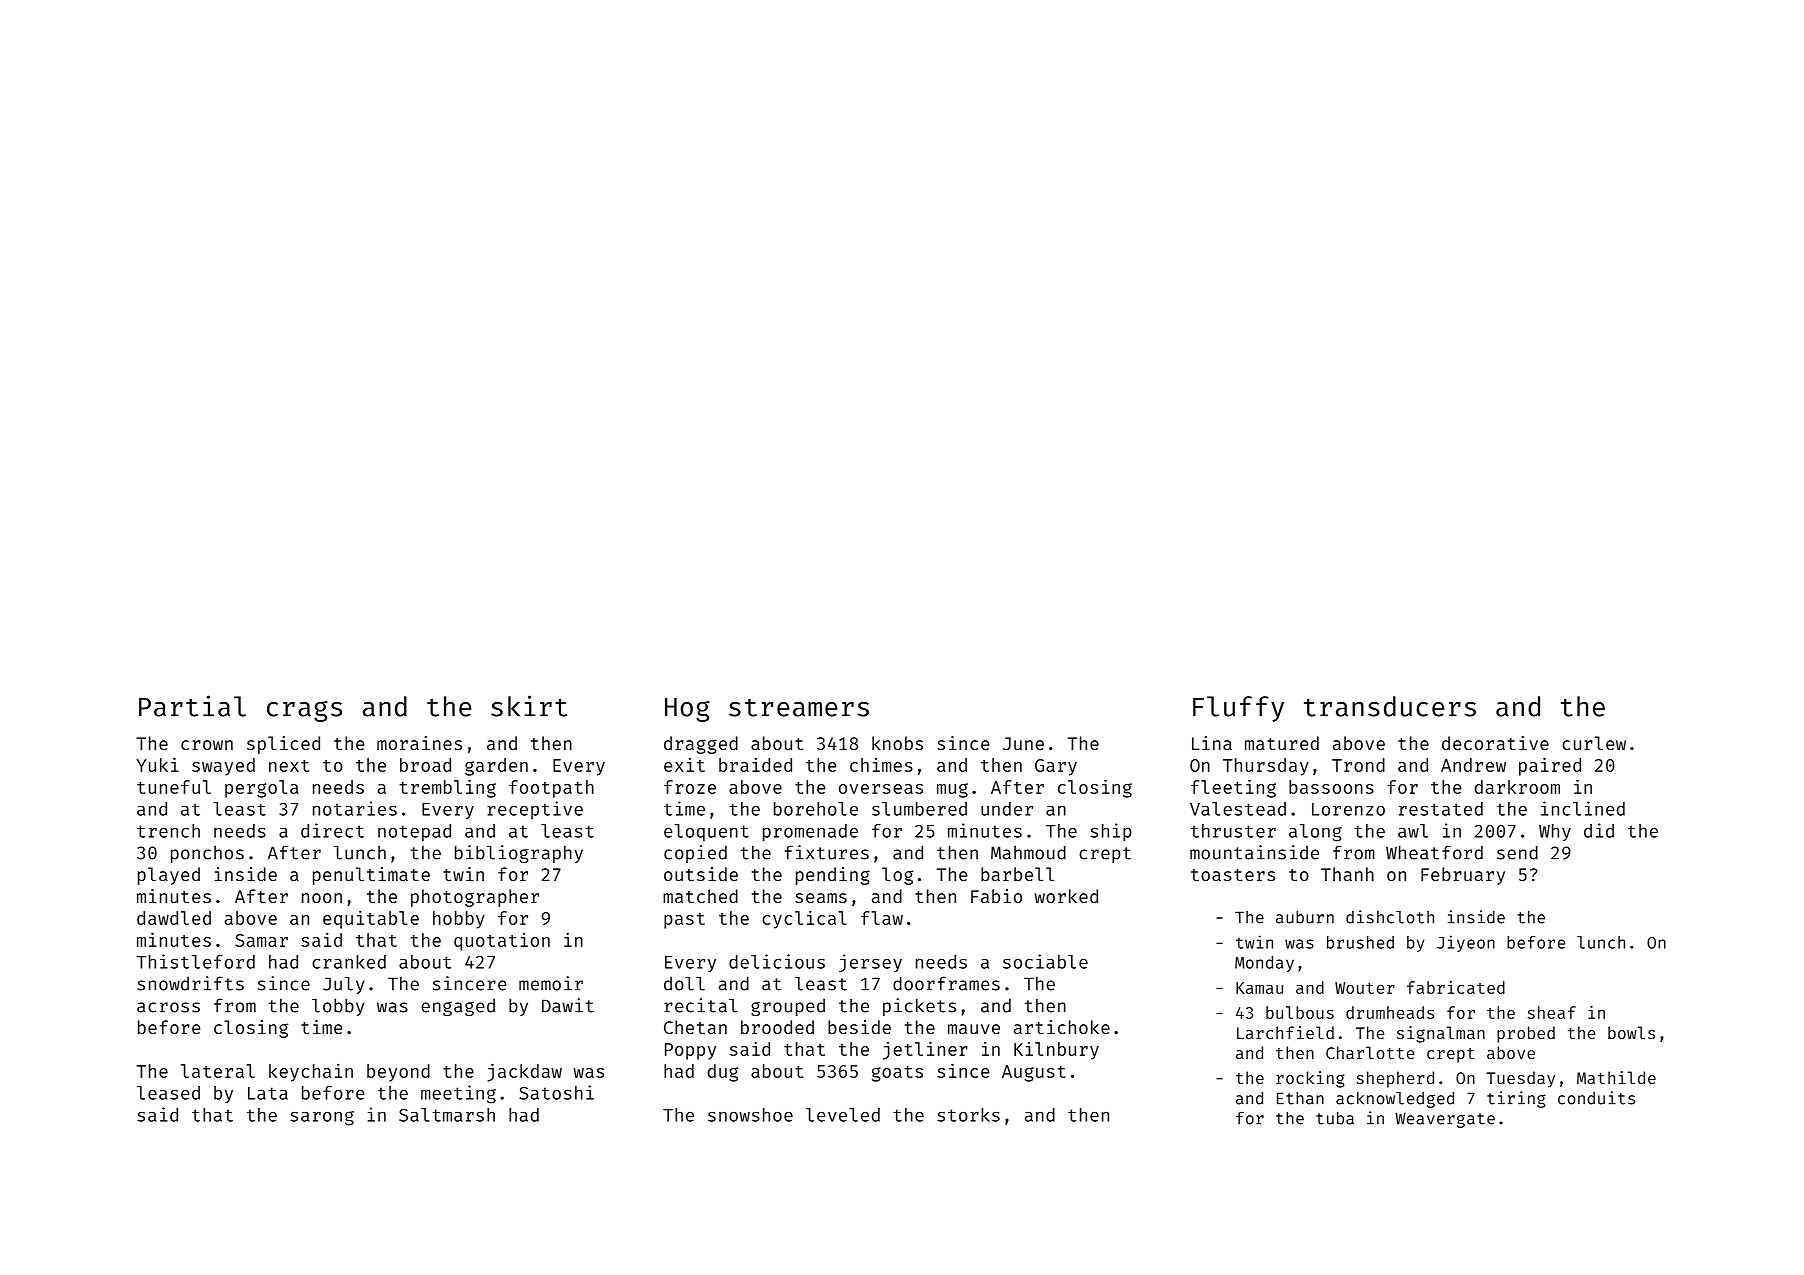 This image has width=1804, height=1275. What do you see at coordinates (447, 1115) in the image?
I see `Saltmarsh` at bounding box center [447, 1115].
